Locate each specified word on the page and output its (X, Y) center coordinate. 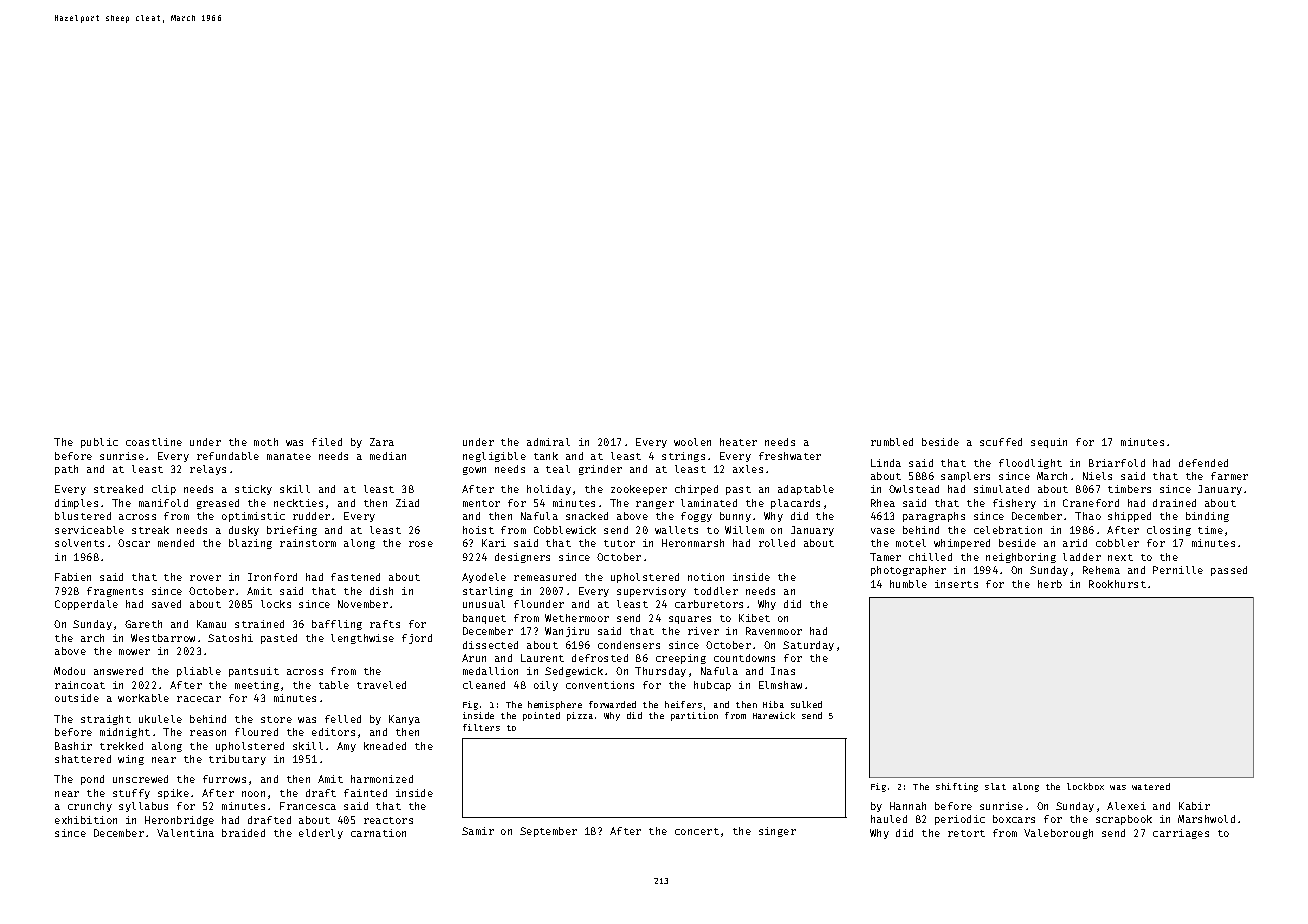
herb (1050, 584)
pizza (580, 716)
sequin (1049, 443)
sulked (806, 704)
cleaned (484, 685)
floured (256, 732)
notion (706, 577)
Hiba (773, 704)
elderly (321, 834)
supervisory (651, 592)
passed (1229, 571)
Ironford (272, 577)
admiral (548, 442)
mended (176, 543)
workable (143, 698)
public (99, 443)
